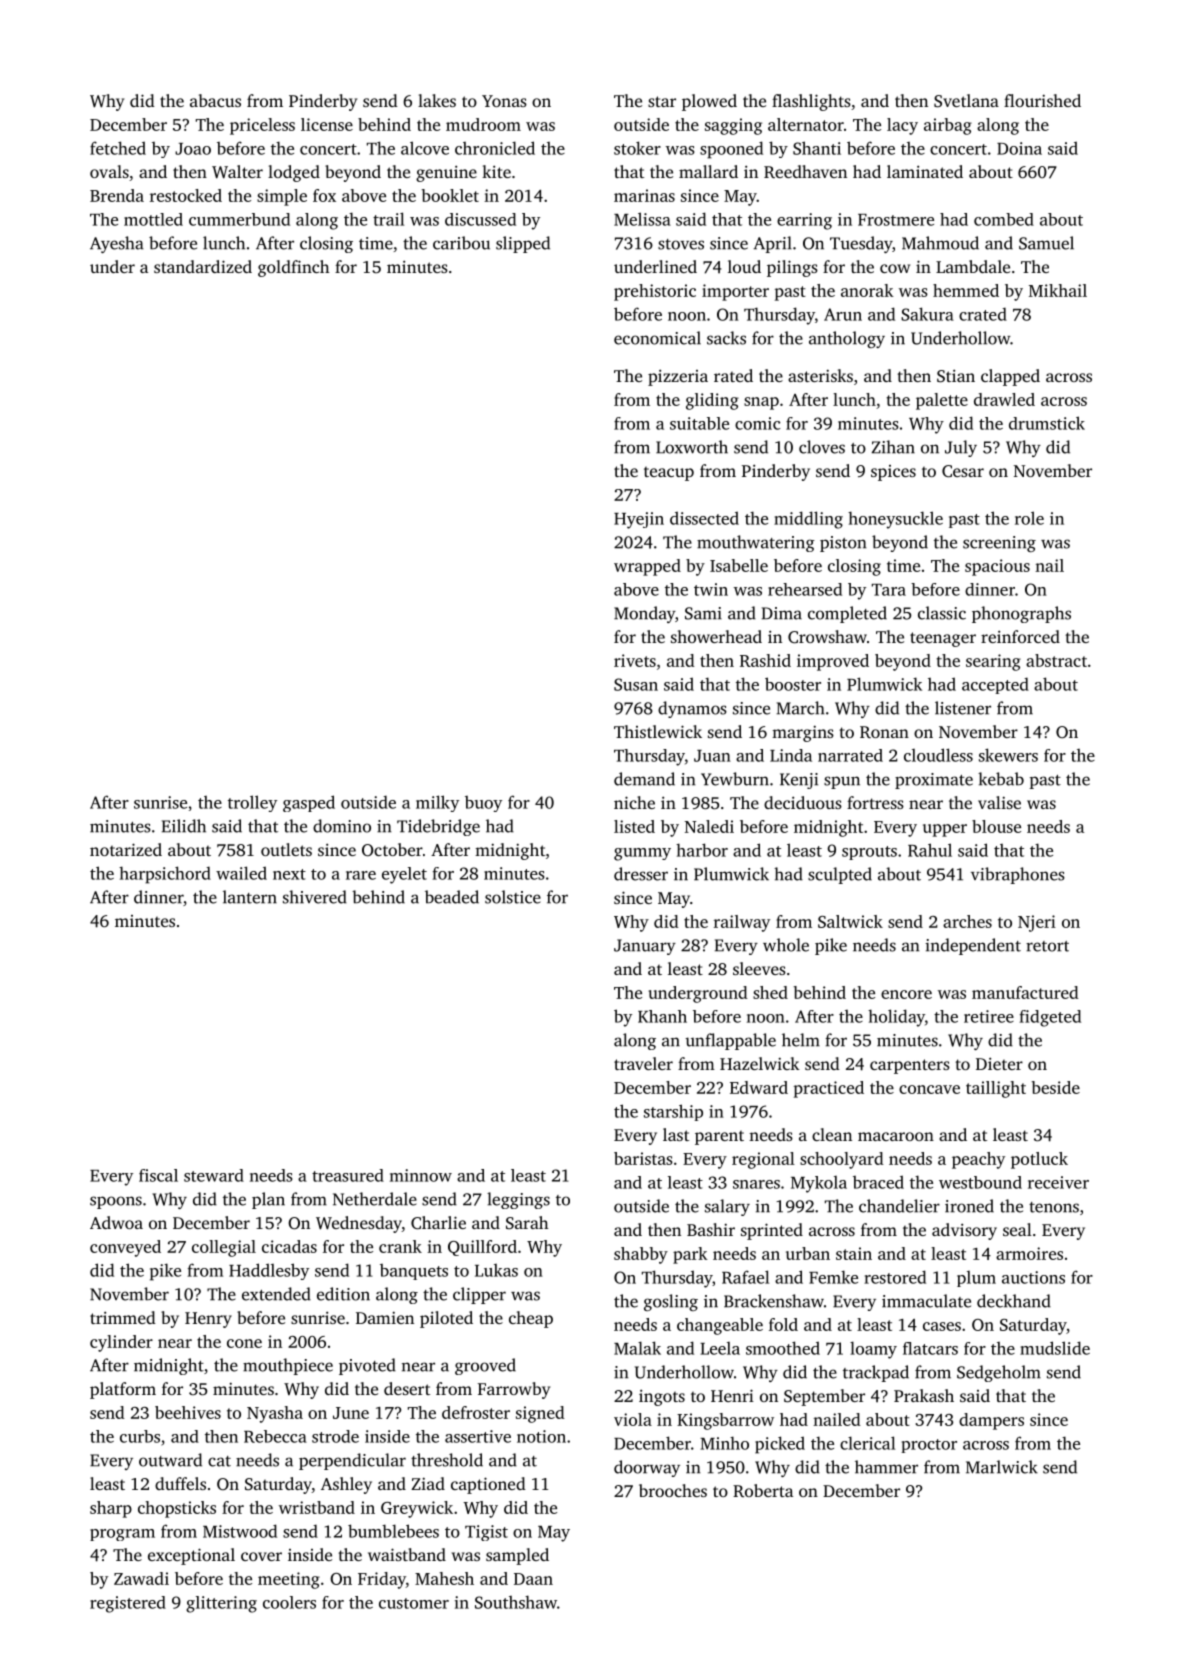 The width and height of the screenshot is (1186, 1678). What do you see at coordinates (763, 1490) in the screenshot?
I see `Roberta` at bounding box center [763, 1490].
